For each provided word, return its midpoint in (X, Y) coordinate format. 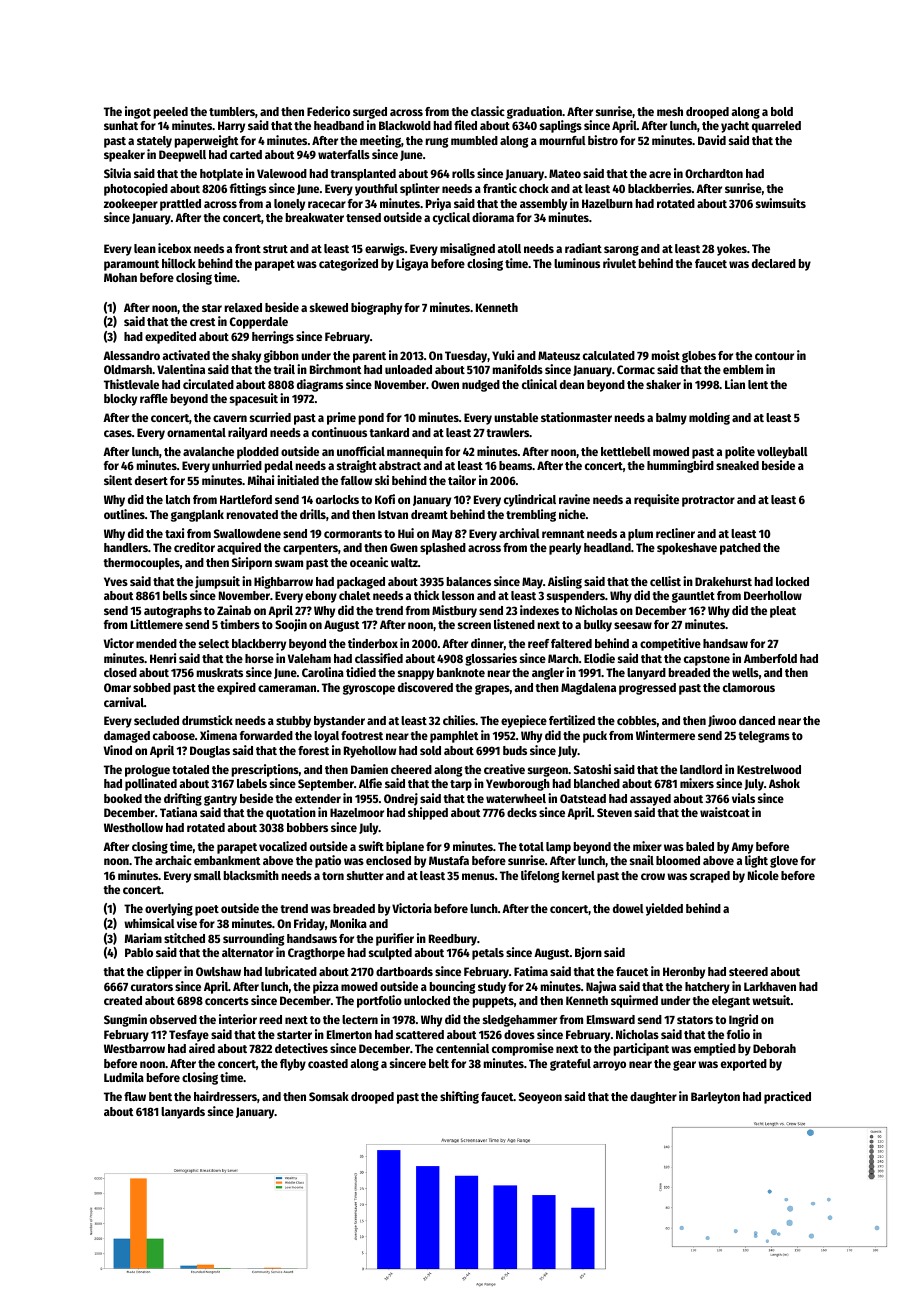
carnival (124, 702)
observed (173, 1019)
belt (439, 1063)
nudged (481, 386)
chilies (459, 720)
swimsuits (781, 203)
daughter (653, 1098)
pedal (279, 467)
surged (370, 113)
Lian (735, 384)
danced (757, 720)
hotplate (221, 175)
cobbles (637, 720)
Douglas (210, 752)
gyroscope (369, 690)
